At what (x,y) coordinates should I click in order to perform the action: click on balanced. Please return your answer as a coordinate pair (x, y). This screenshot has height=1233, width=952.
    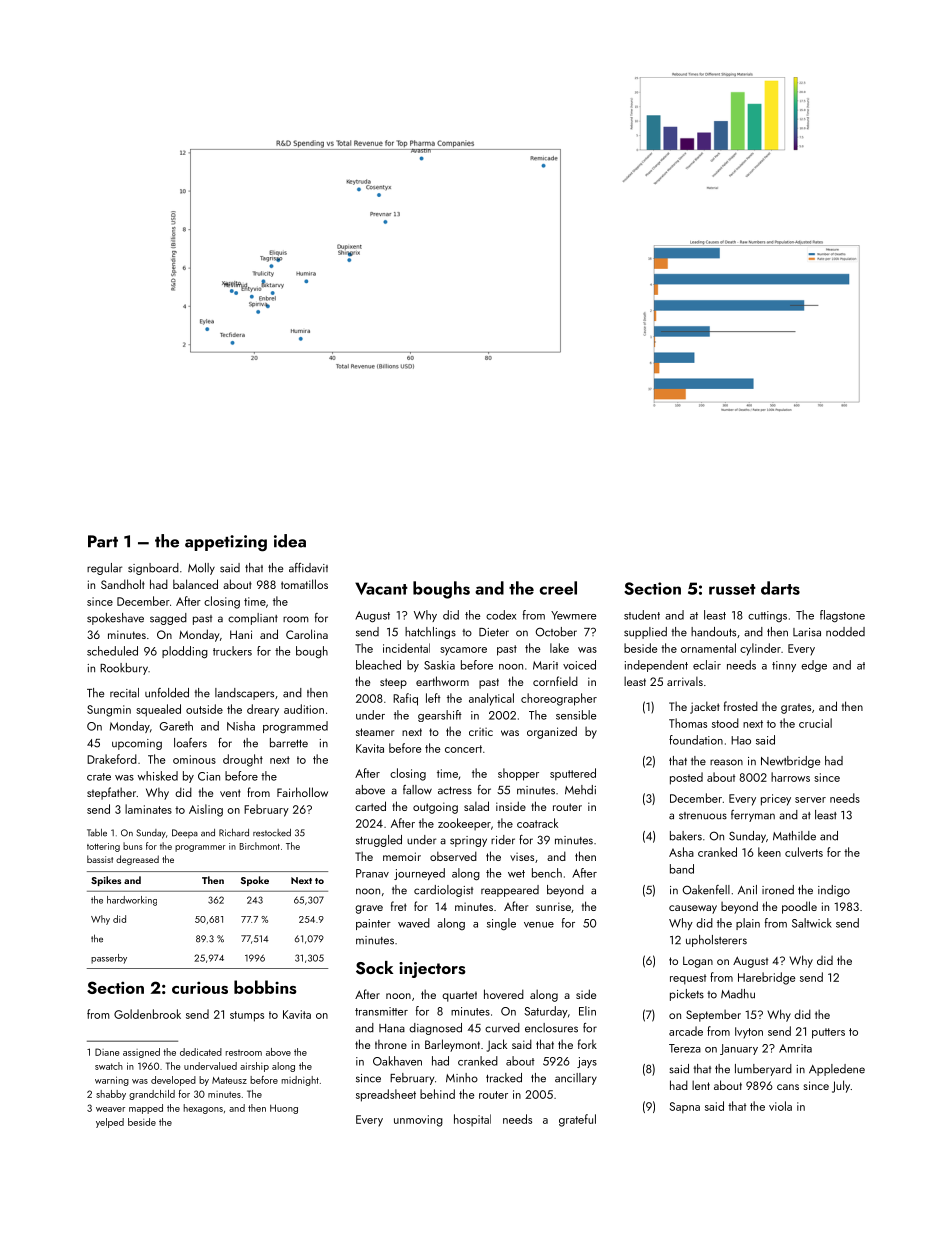
    Looking at the image, I should click on (195, 584).
